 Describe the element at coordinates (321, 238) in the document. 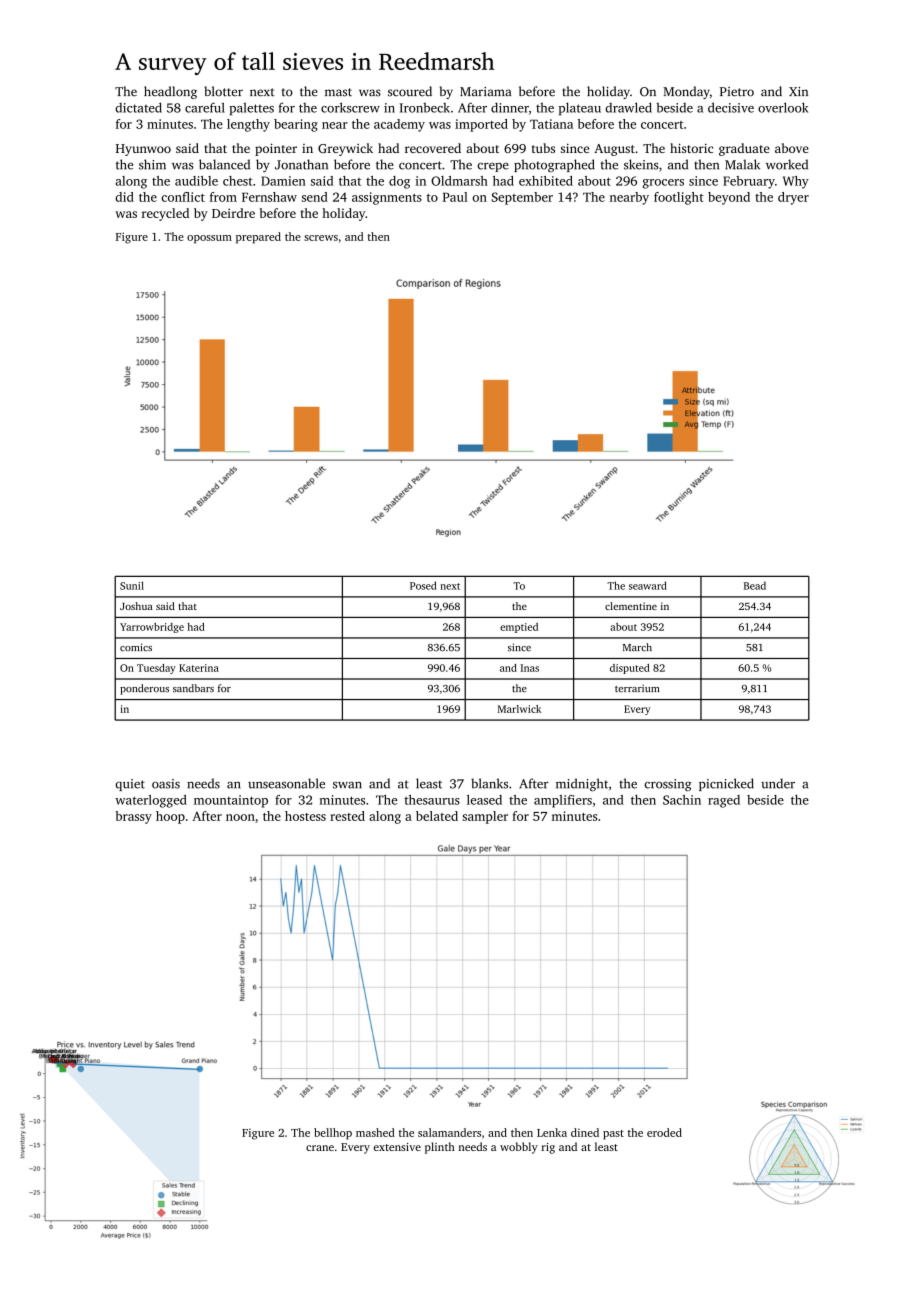

I see `screws` at that location.
